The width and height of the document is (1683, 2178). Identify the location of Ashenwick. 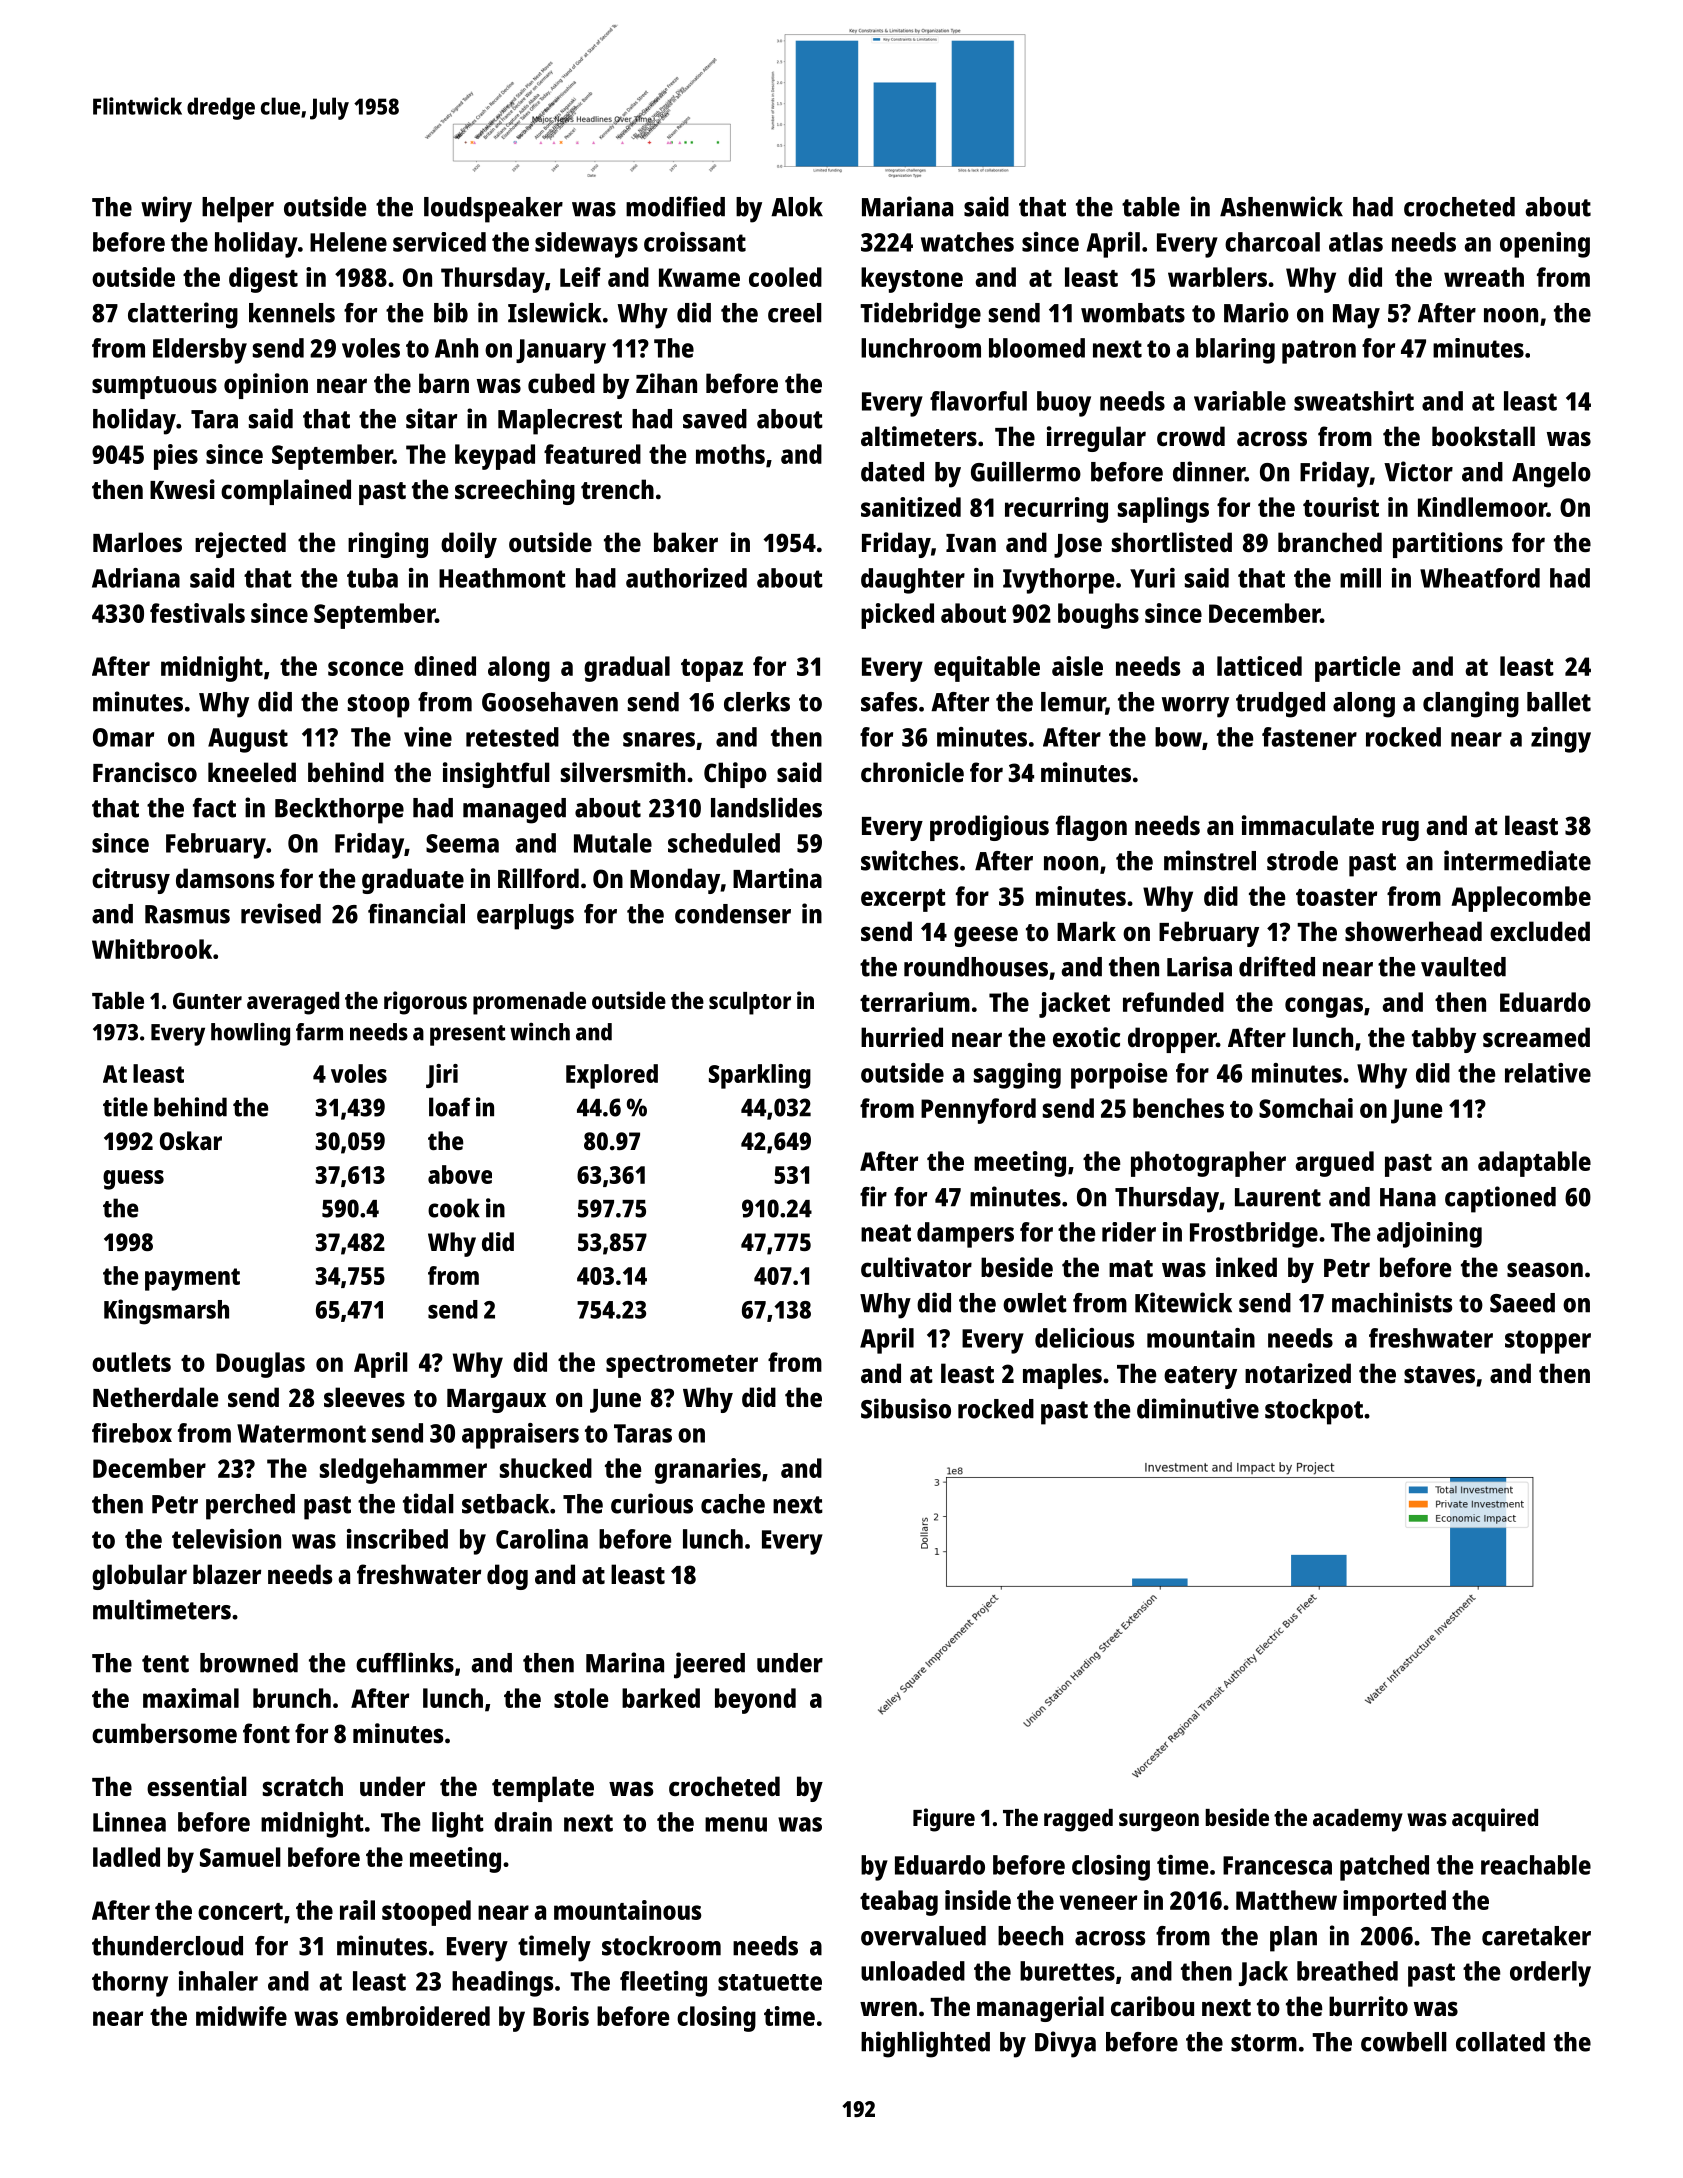
(1281, 206).
